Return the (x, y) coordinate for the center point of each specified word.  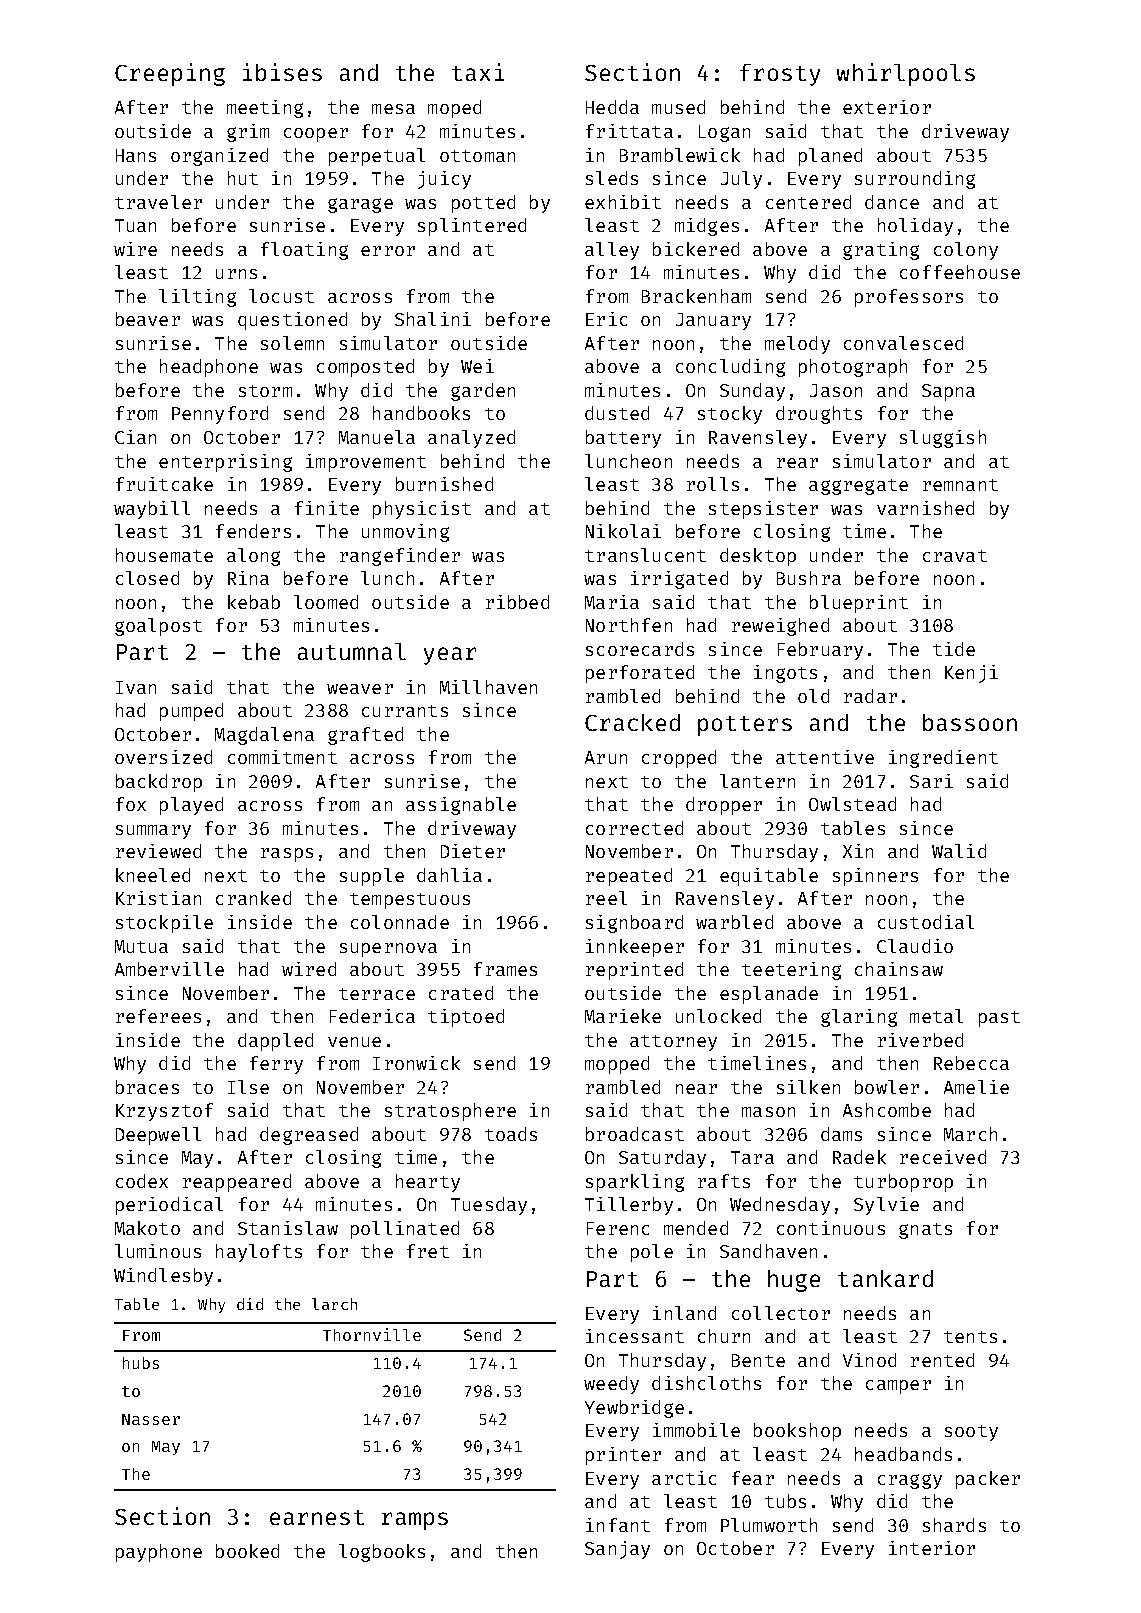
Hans (136, 155)
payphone (159, 1553)
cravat (955, 556)
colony (966, 251)
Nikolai (623, 531)
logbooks (382, 1553)
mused (678, 107)
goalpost (158, 627)
